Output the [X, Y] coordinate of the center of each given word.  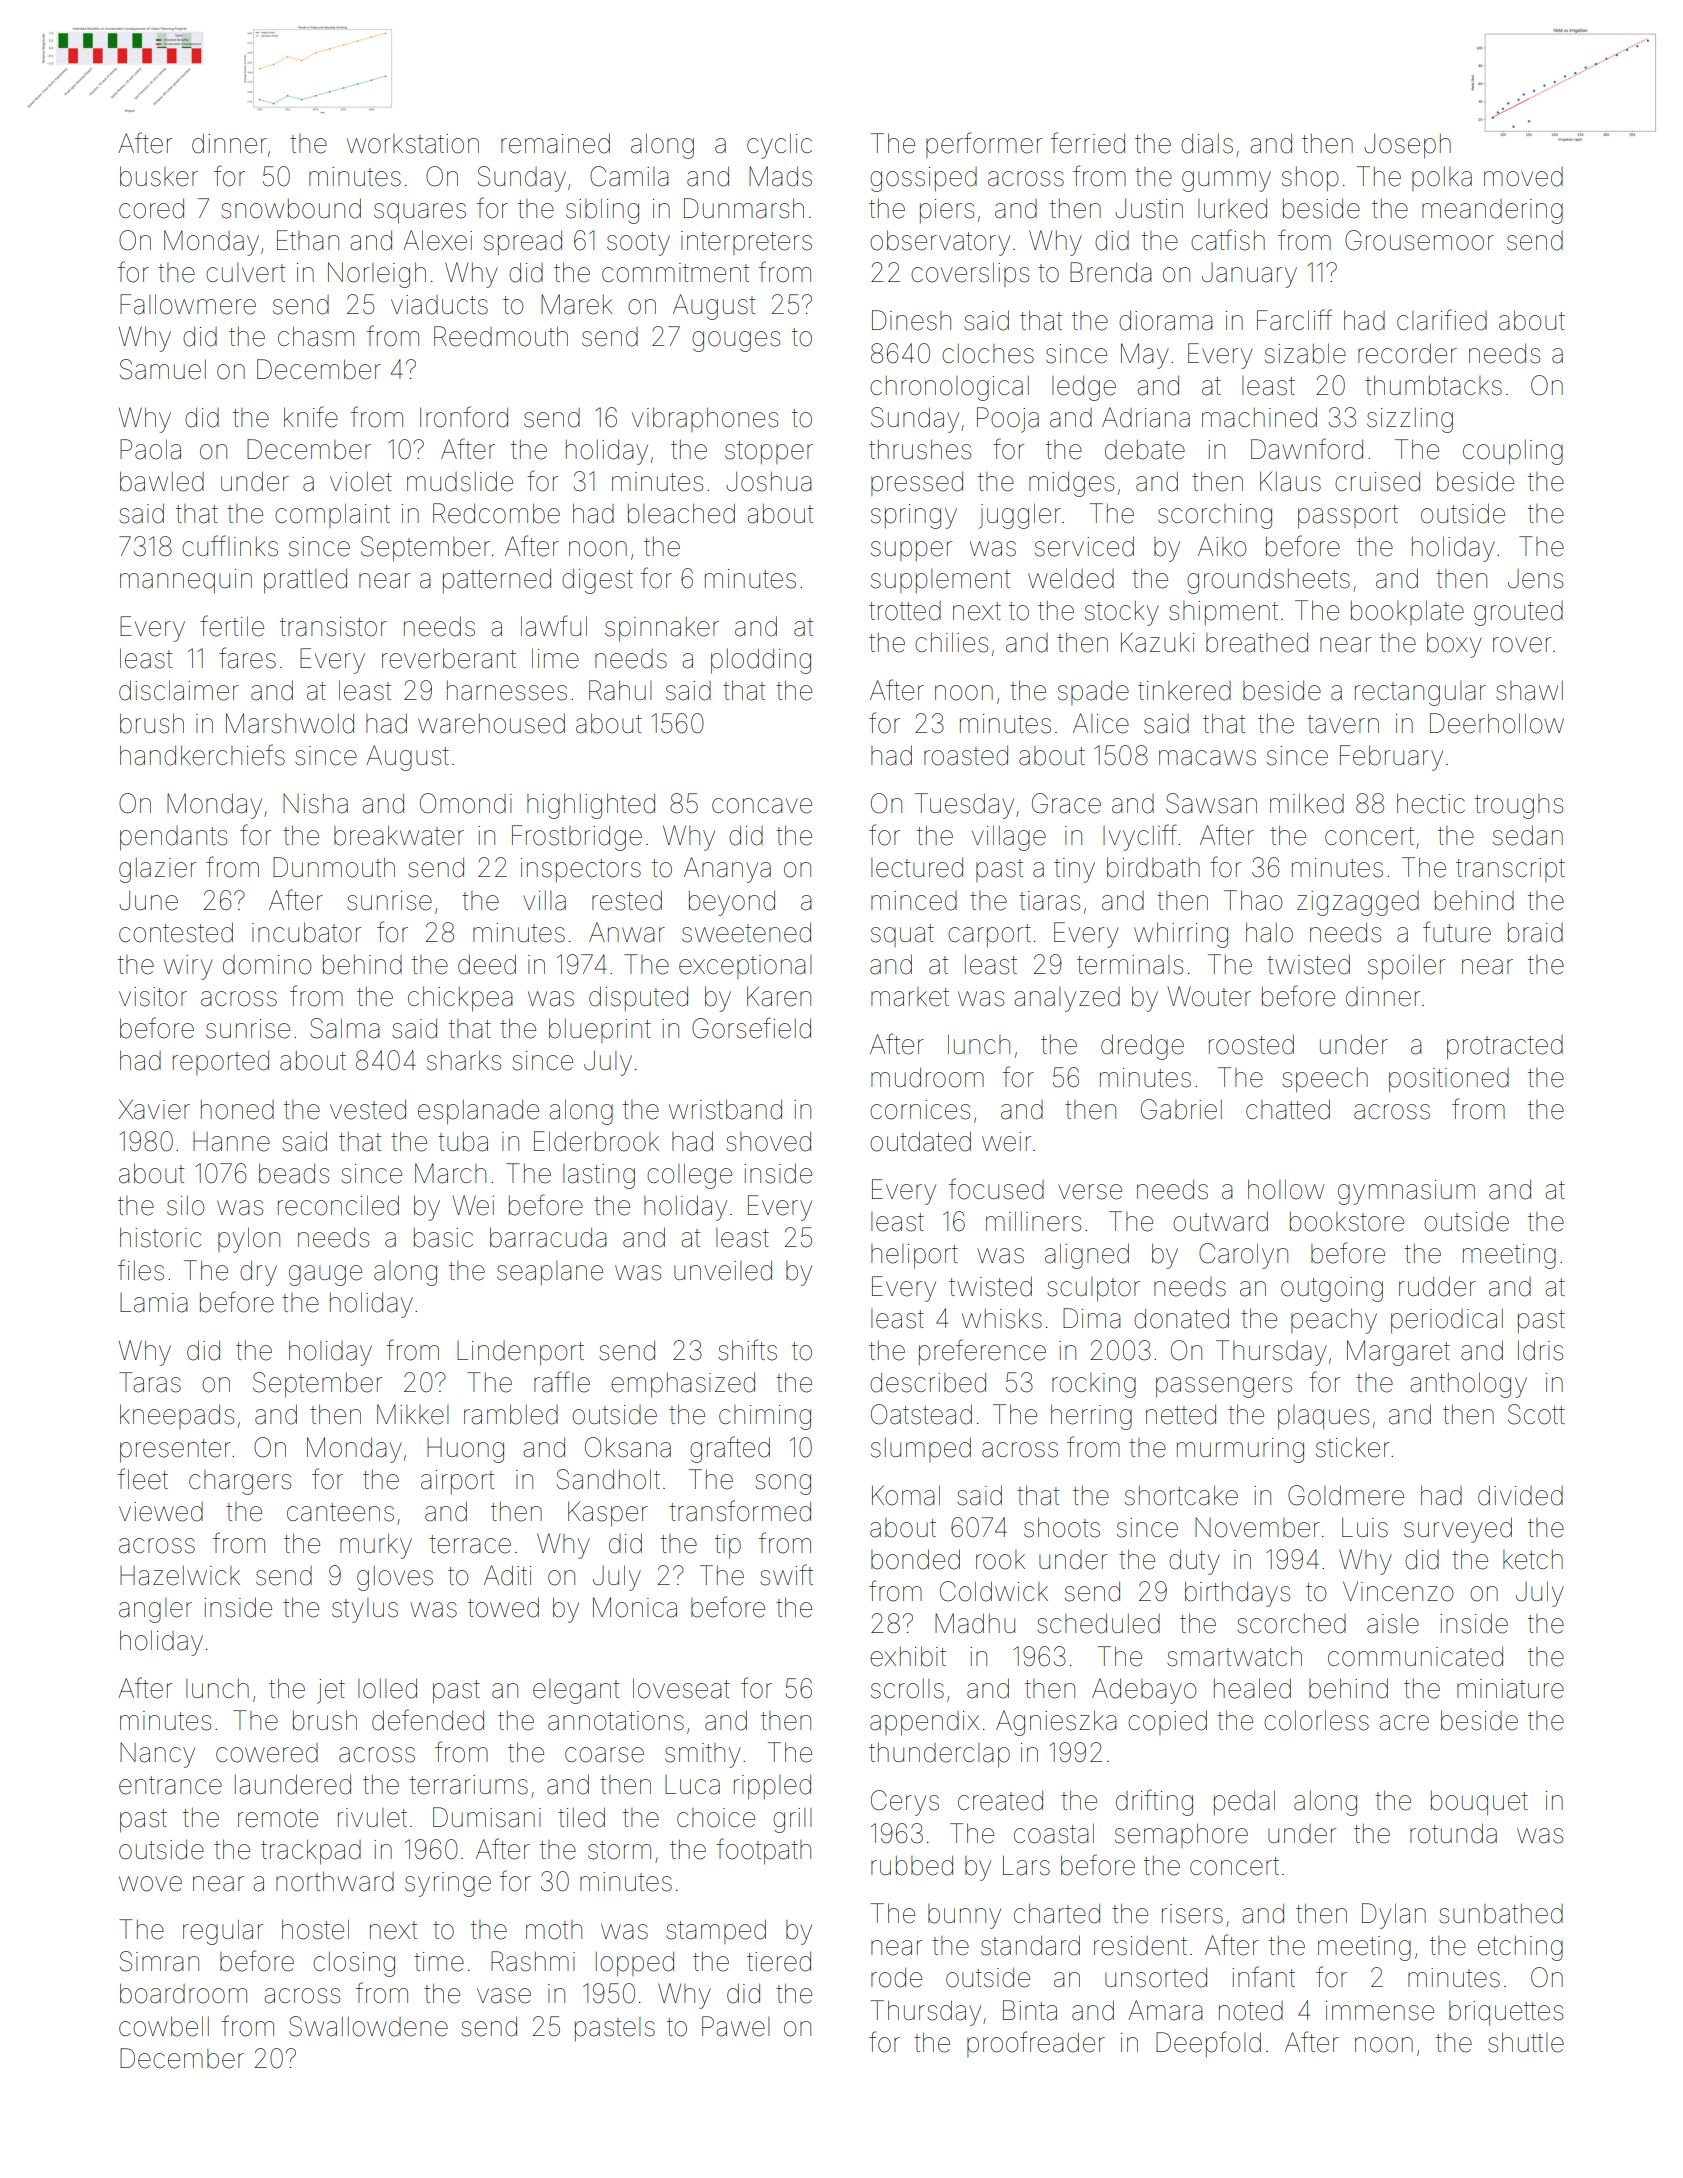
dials [1207, 143]
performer [984, 145]
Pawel [736, 2026]
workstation [413, 144]
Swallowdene [368, 2026]
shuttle [1526, 2042]
